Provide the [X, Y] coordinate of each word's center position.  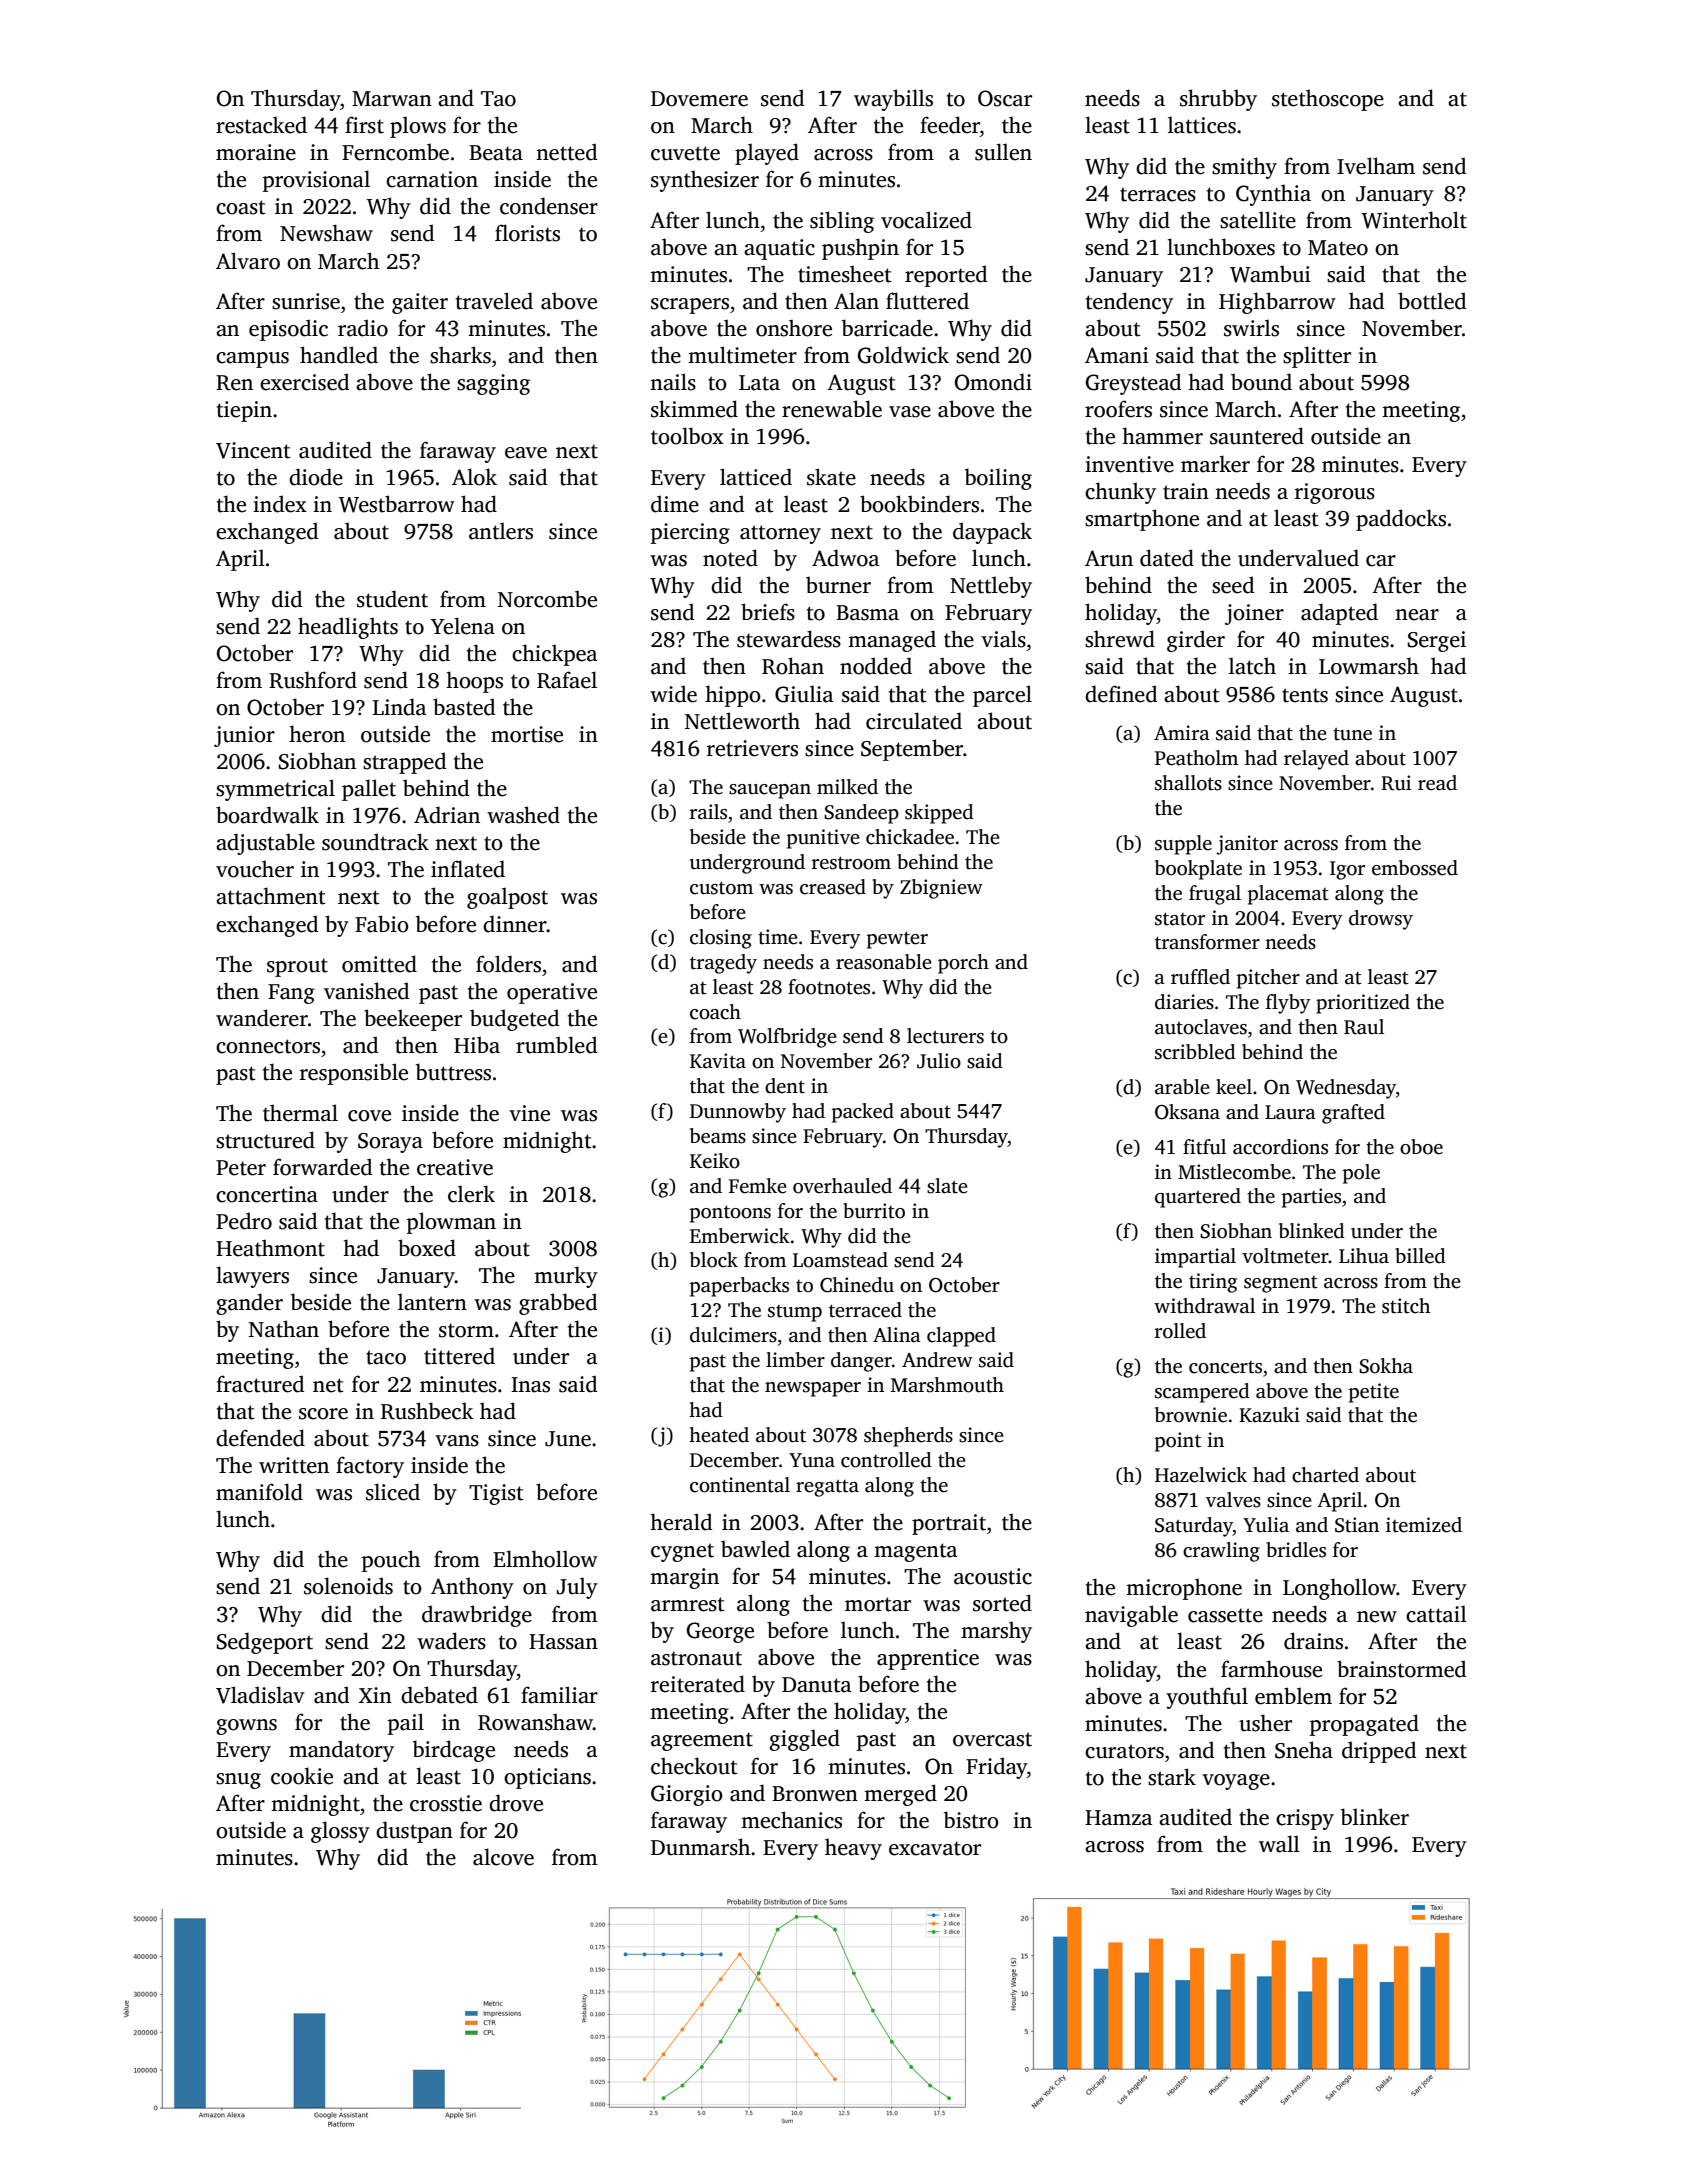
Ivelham [1376, 166]
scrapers [690, 306]
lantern [432, 1302]
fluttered [927, 301]
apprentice [928, 1659]
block [714, 1260]
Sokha [1386, 1366]
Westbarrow [397, 504]
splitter [1317, 357]
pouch [391, 1561]
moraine [256, 152]
